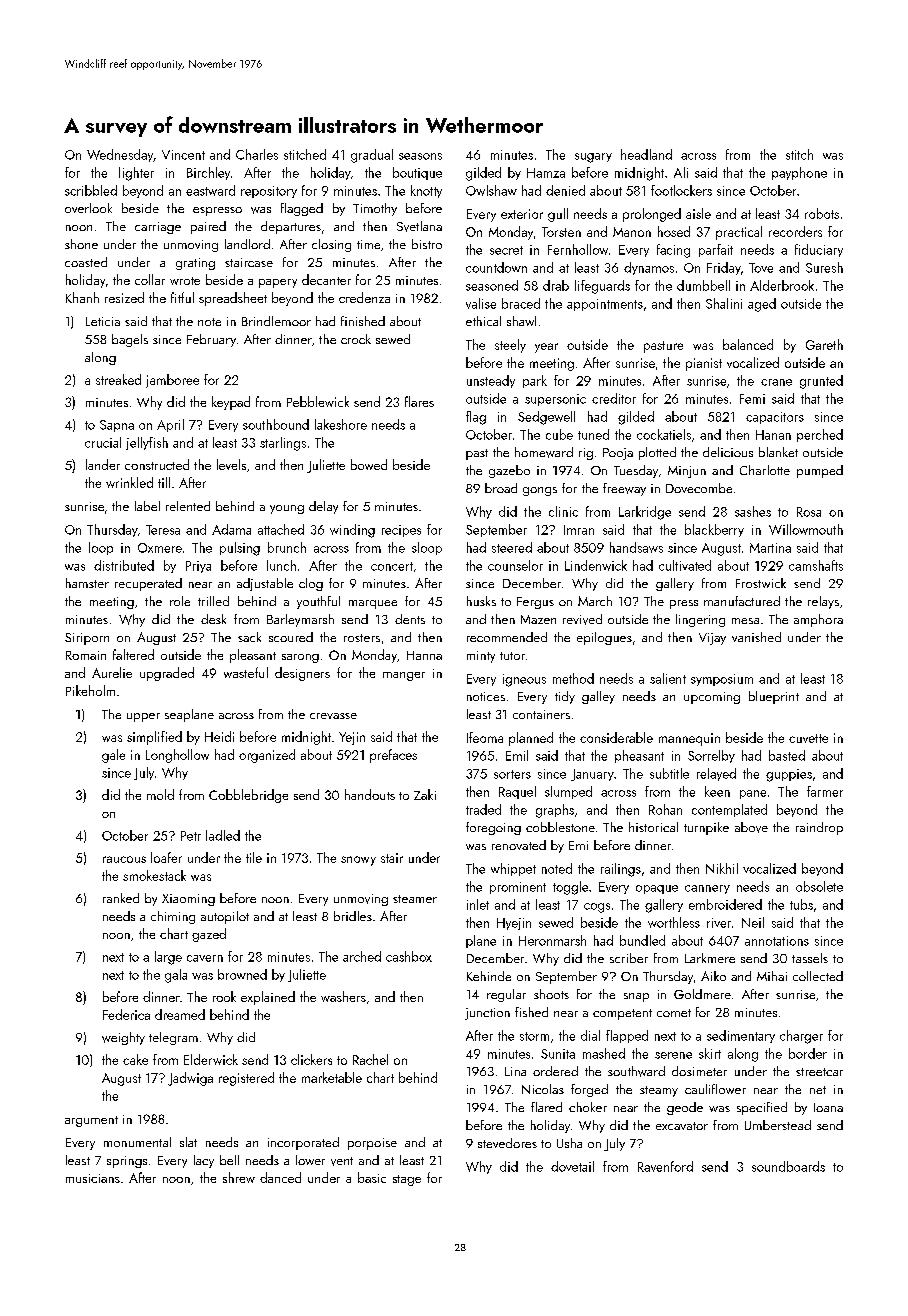 Image resolution: width=908 pixels, height=1316 pixels. What do you see at coordinates (524, 680) in the document?
I see `igneous` at bounding box center [524, 680].
